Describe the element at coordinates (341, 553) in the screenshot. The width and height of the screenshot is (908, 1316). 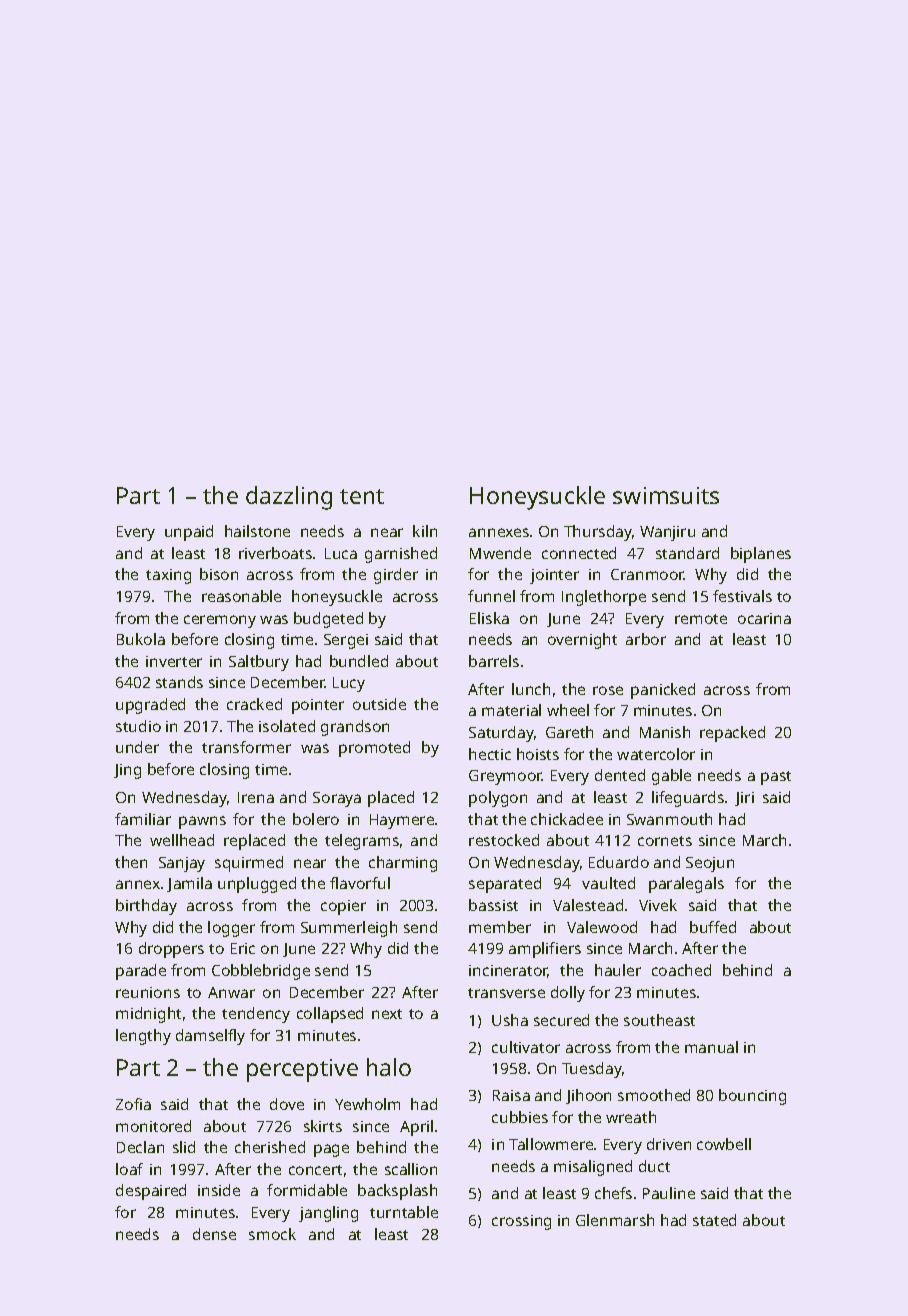
I see `Luca` at that location.
